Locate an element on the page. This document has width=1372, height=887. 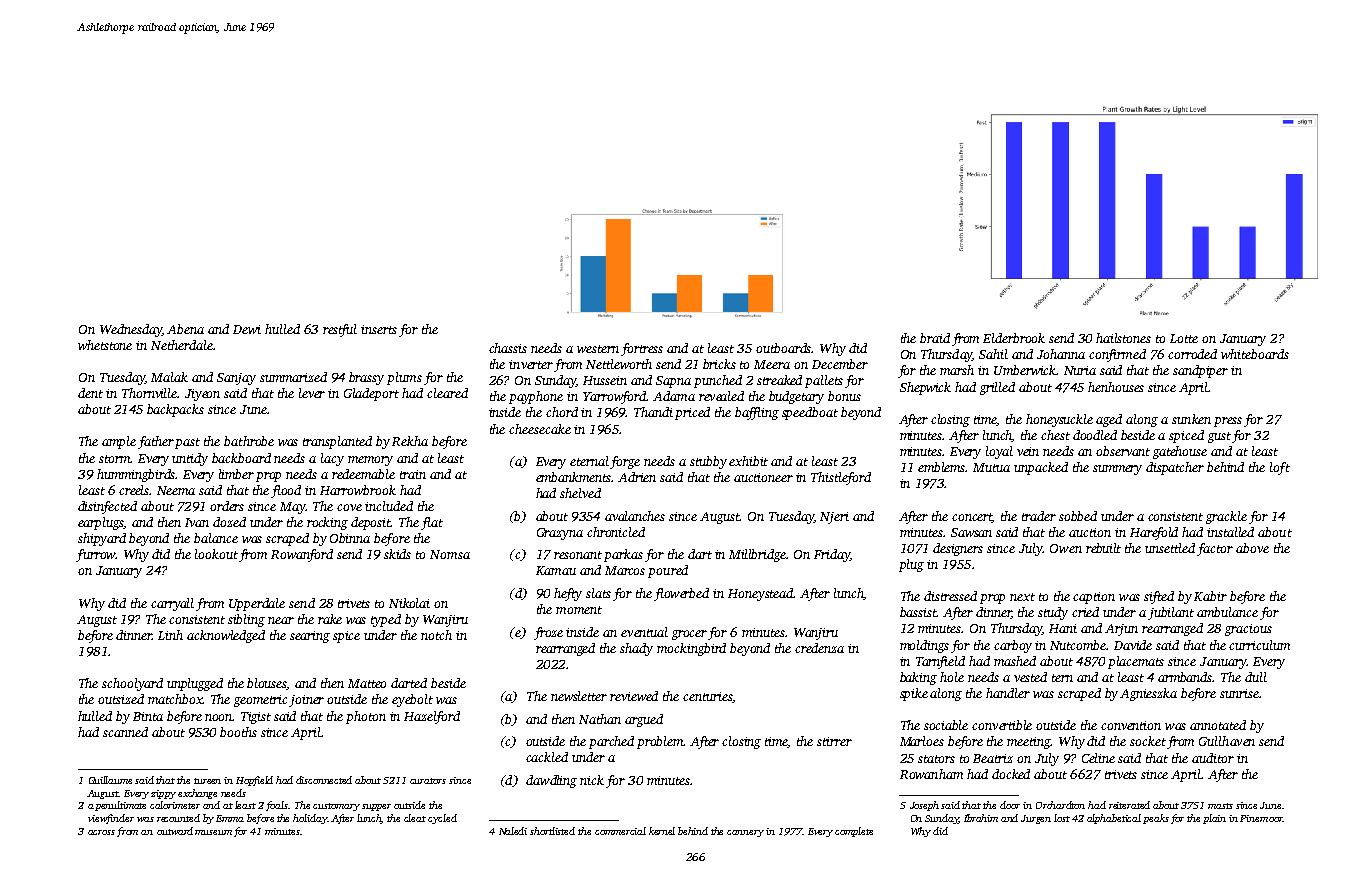
Lotte is located at coordinates (1184, 338).
